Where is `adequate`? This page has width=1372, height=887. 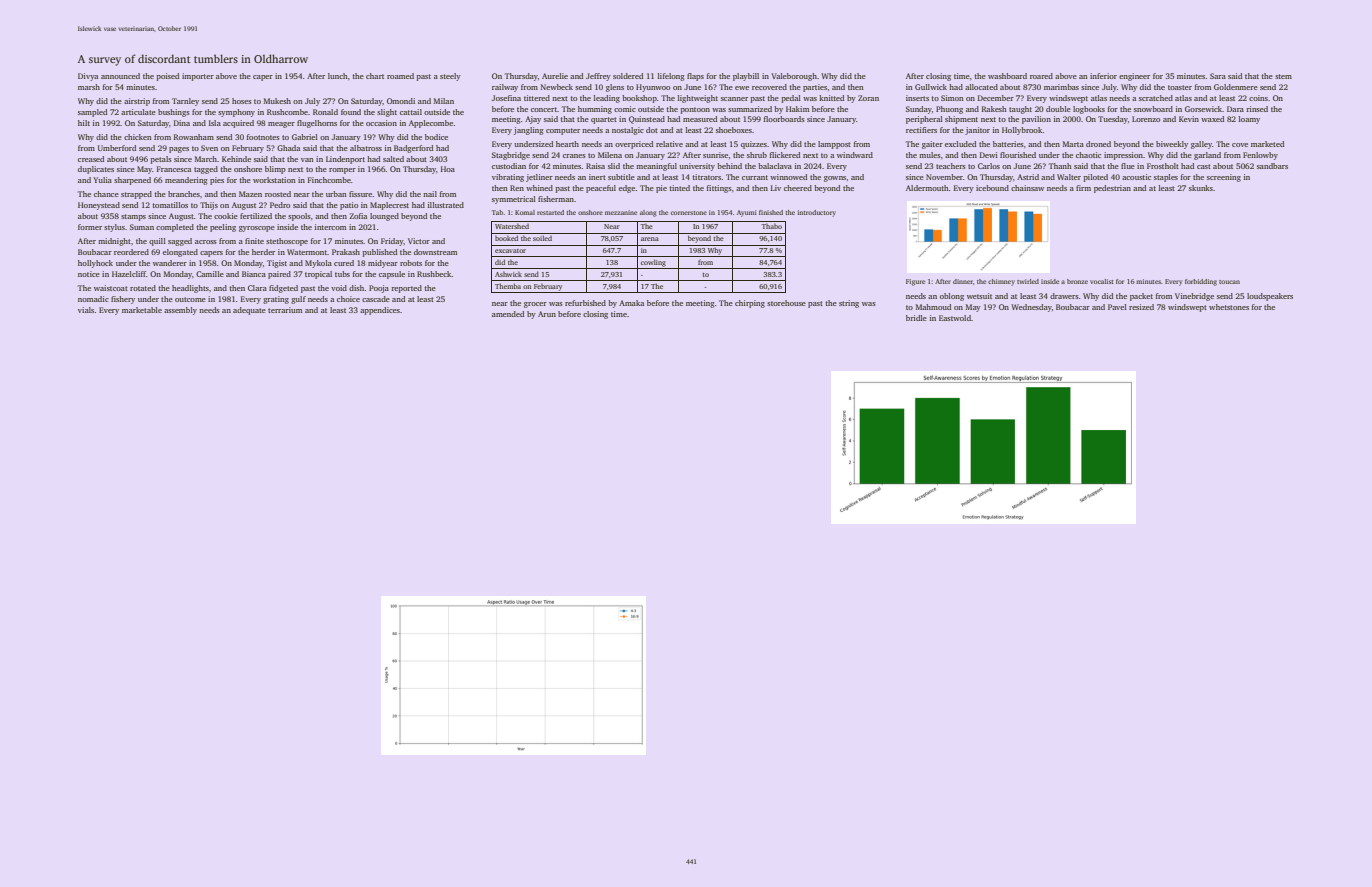 adequate is located at coordinates (249, 311).
